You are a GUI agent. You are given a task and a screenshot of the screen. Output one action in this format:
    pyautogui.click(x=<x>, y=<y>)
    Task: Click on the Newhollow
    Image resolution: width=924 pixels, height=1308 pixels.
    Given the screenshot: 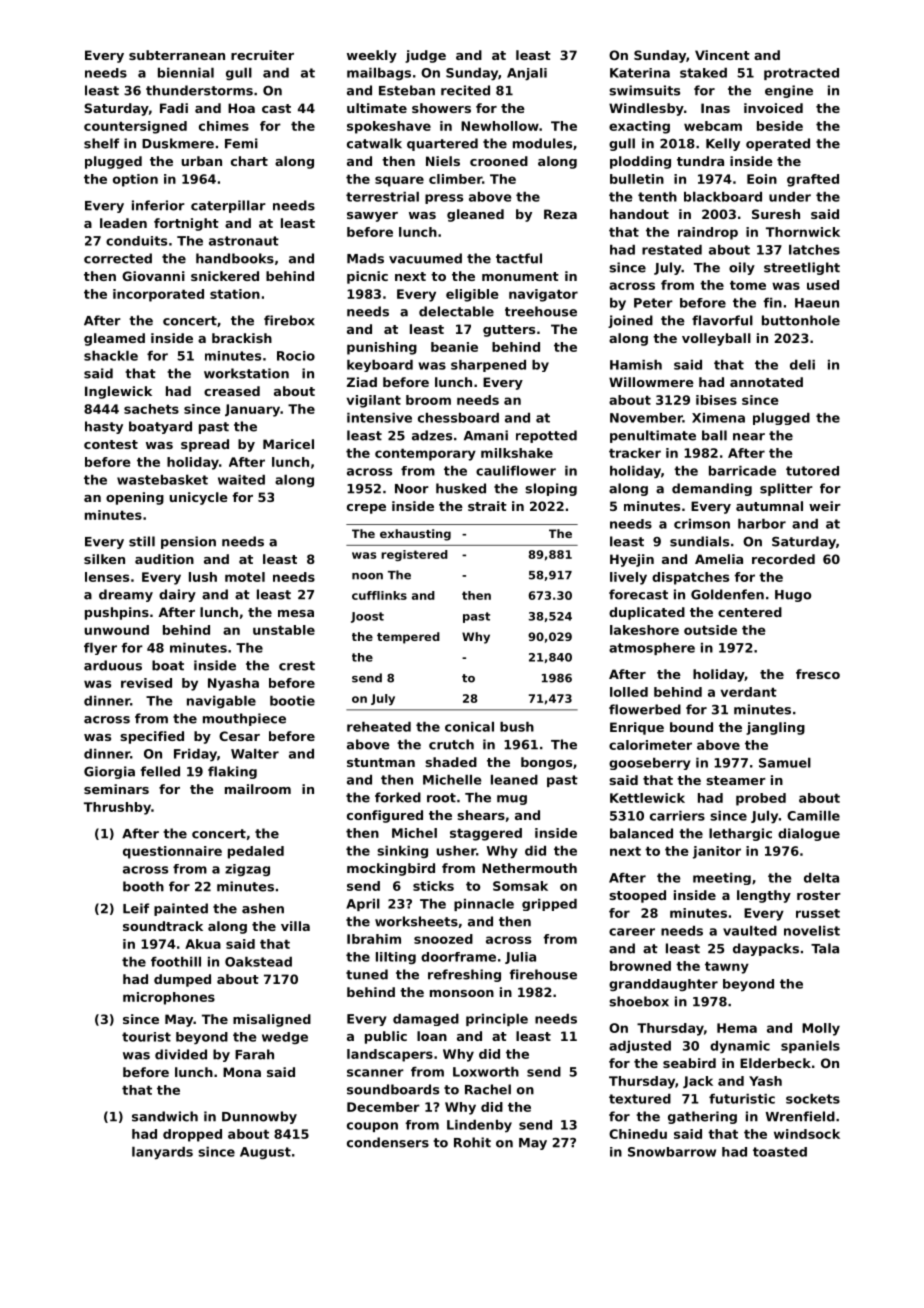 What is the action you would take?
    pyautogui.click(x=500, y=126)
